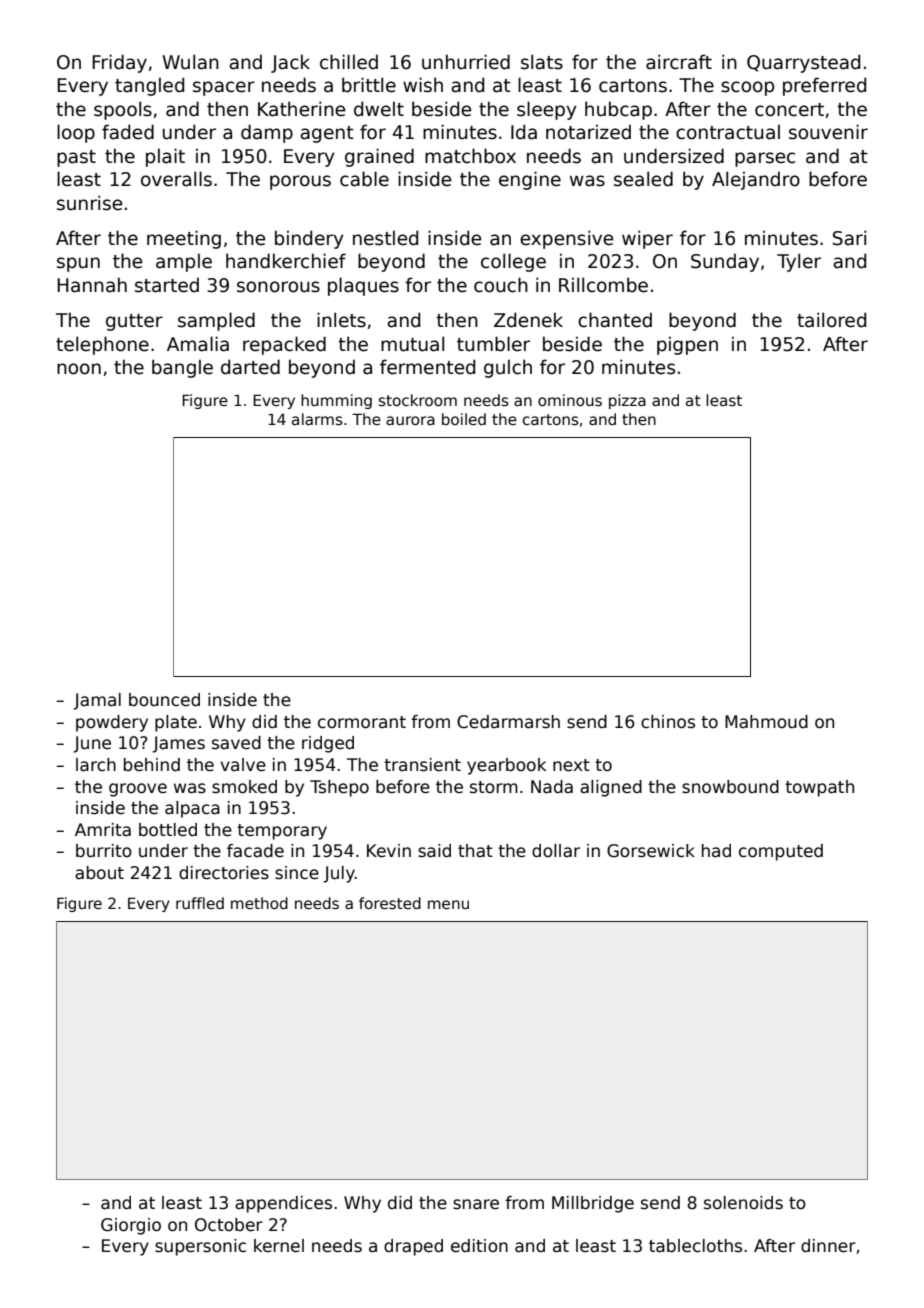 The image size is (924, 1308). What do you see at coordinates (479, 1246) in the screenshot?
I see `edition` at bounding box center [479, 1246].
